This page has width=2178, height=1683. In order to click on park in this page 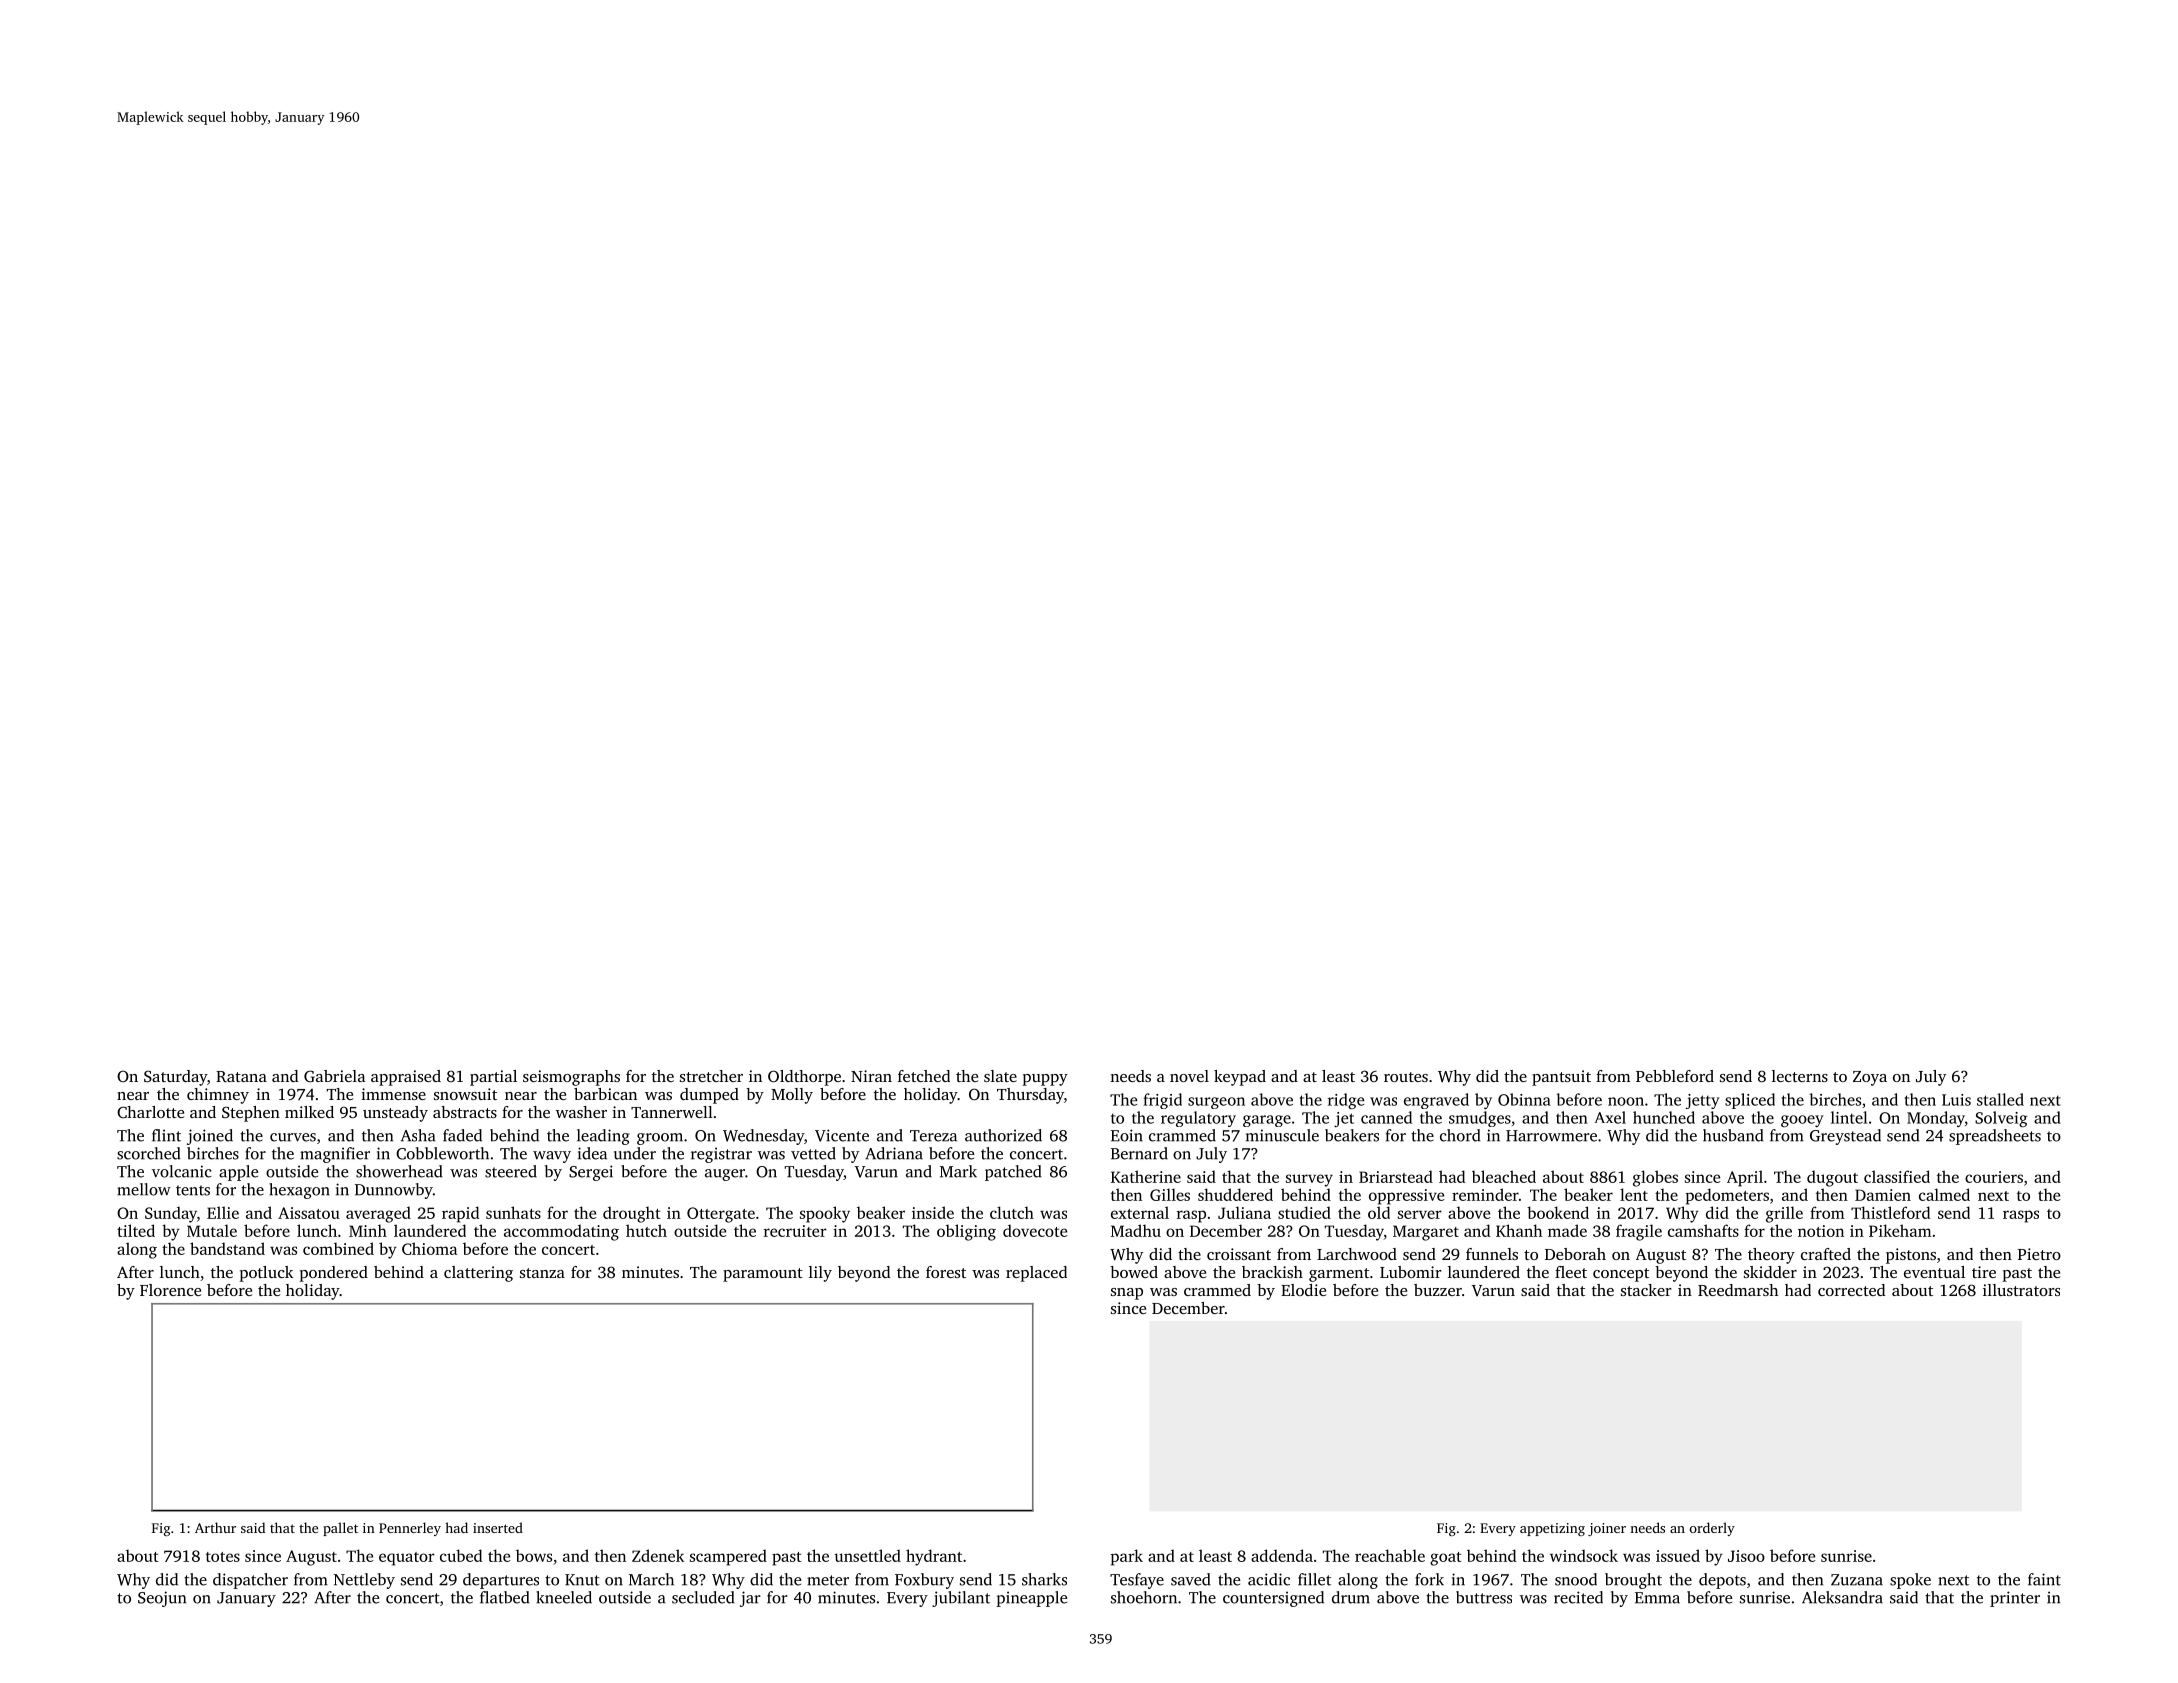, I will do `click(1127, 1557)`.
